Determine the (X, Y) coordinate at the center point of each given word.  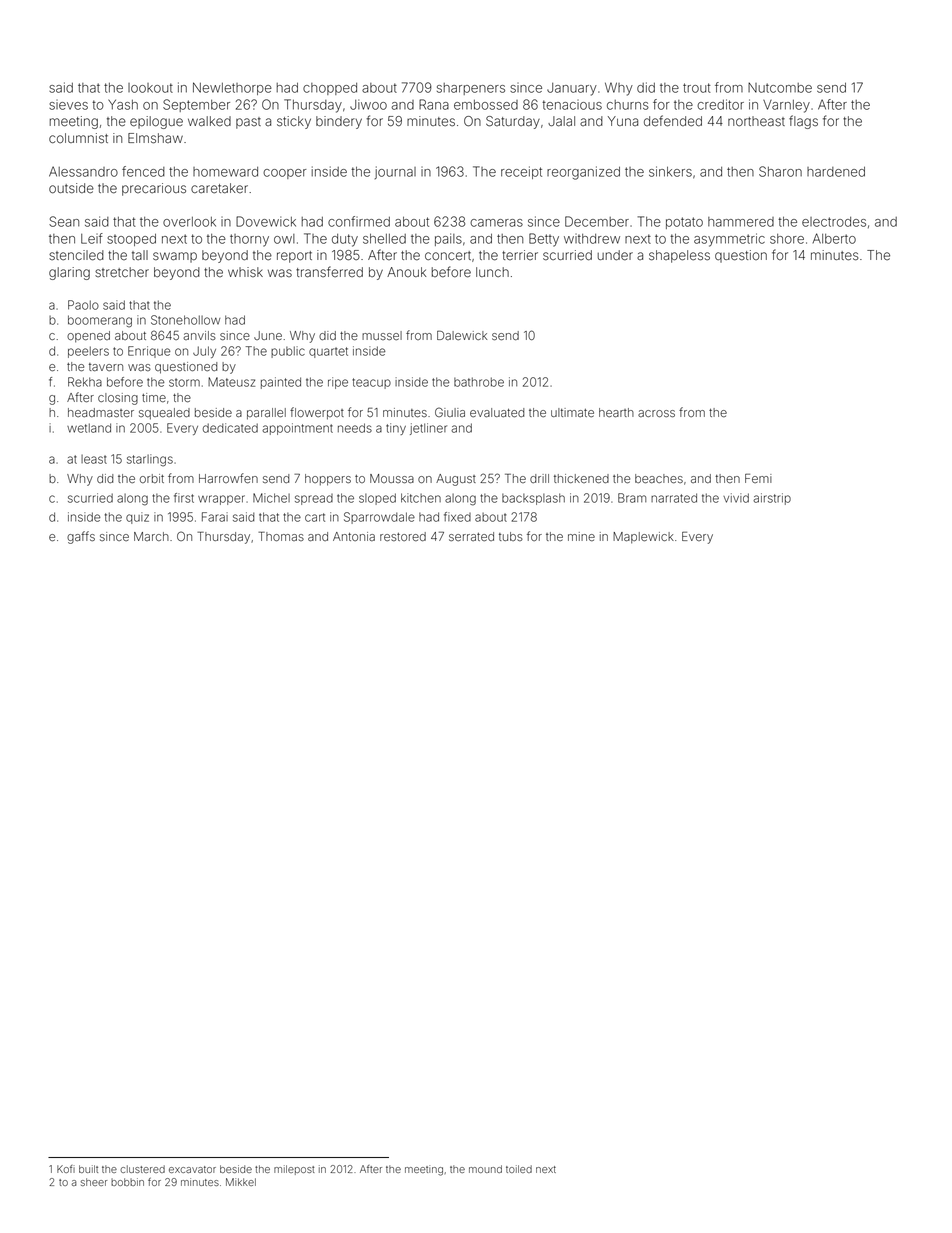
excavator (192, 1169)
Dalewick (462, 335)
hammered (741, 222)
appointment (297, 429)
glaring (69, 273)
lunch (492, 272)
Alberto (834, 238)
